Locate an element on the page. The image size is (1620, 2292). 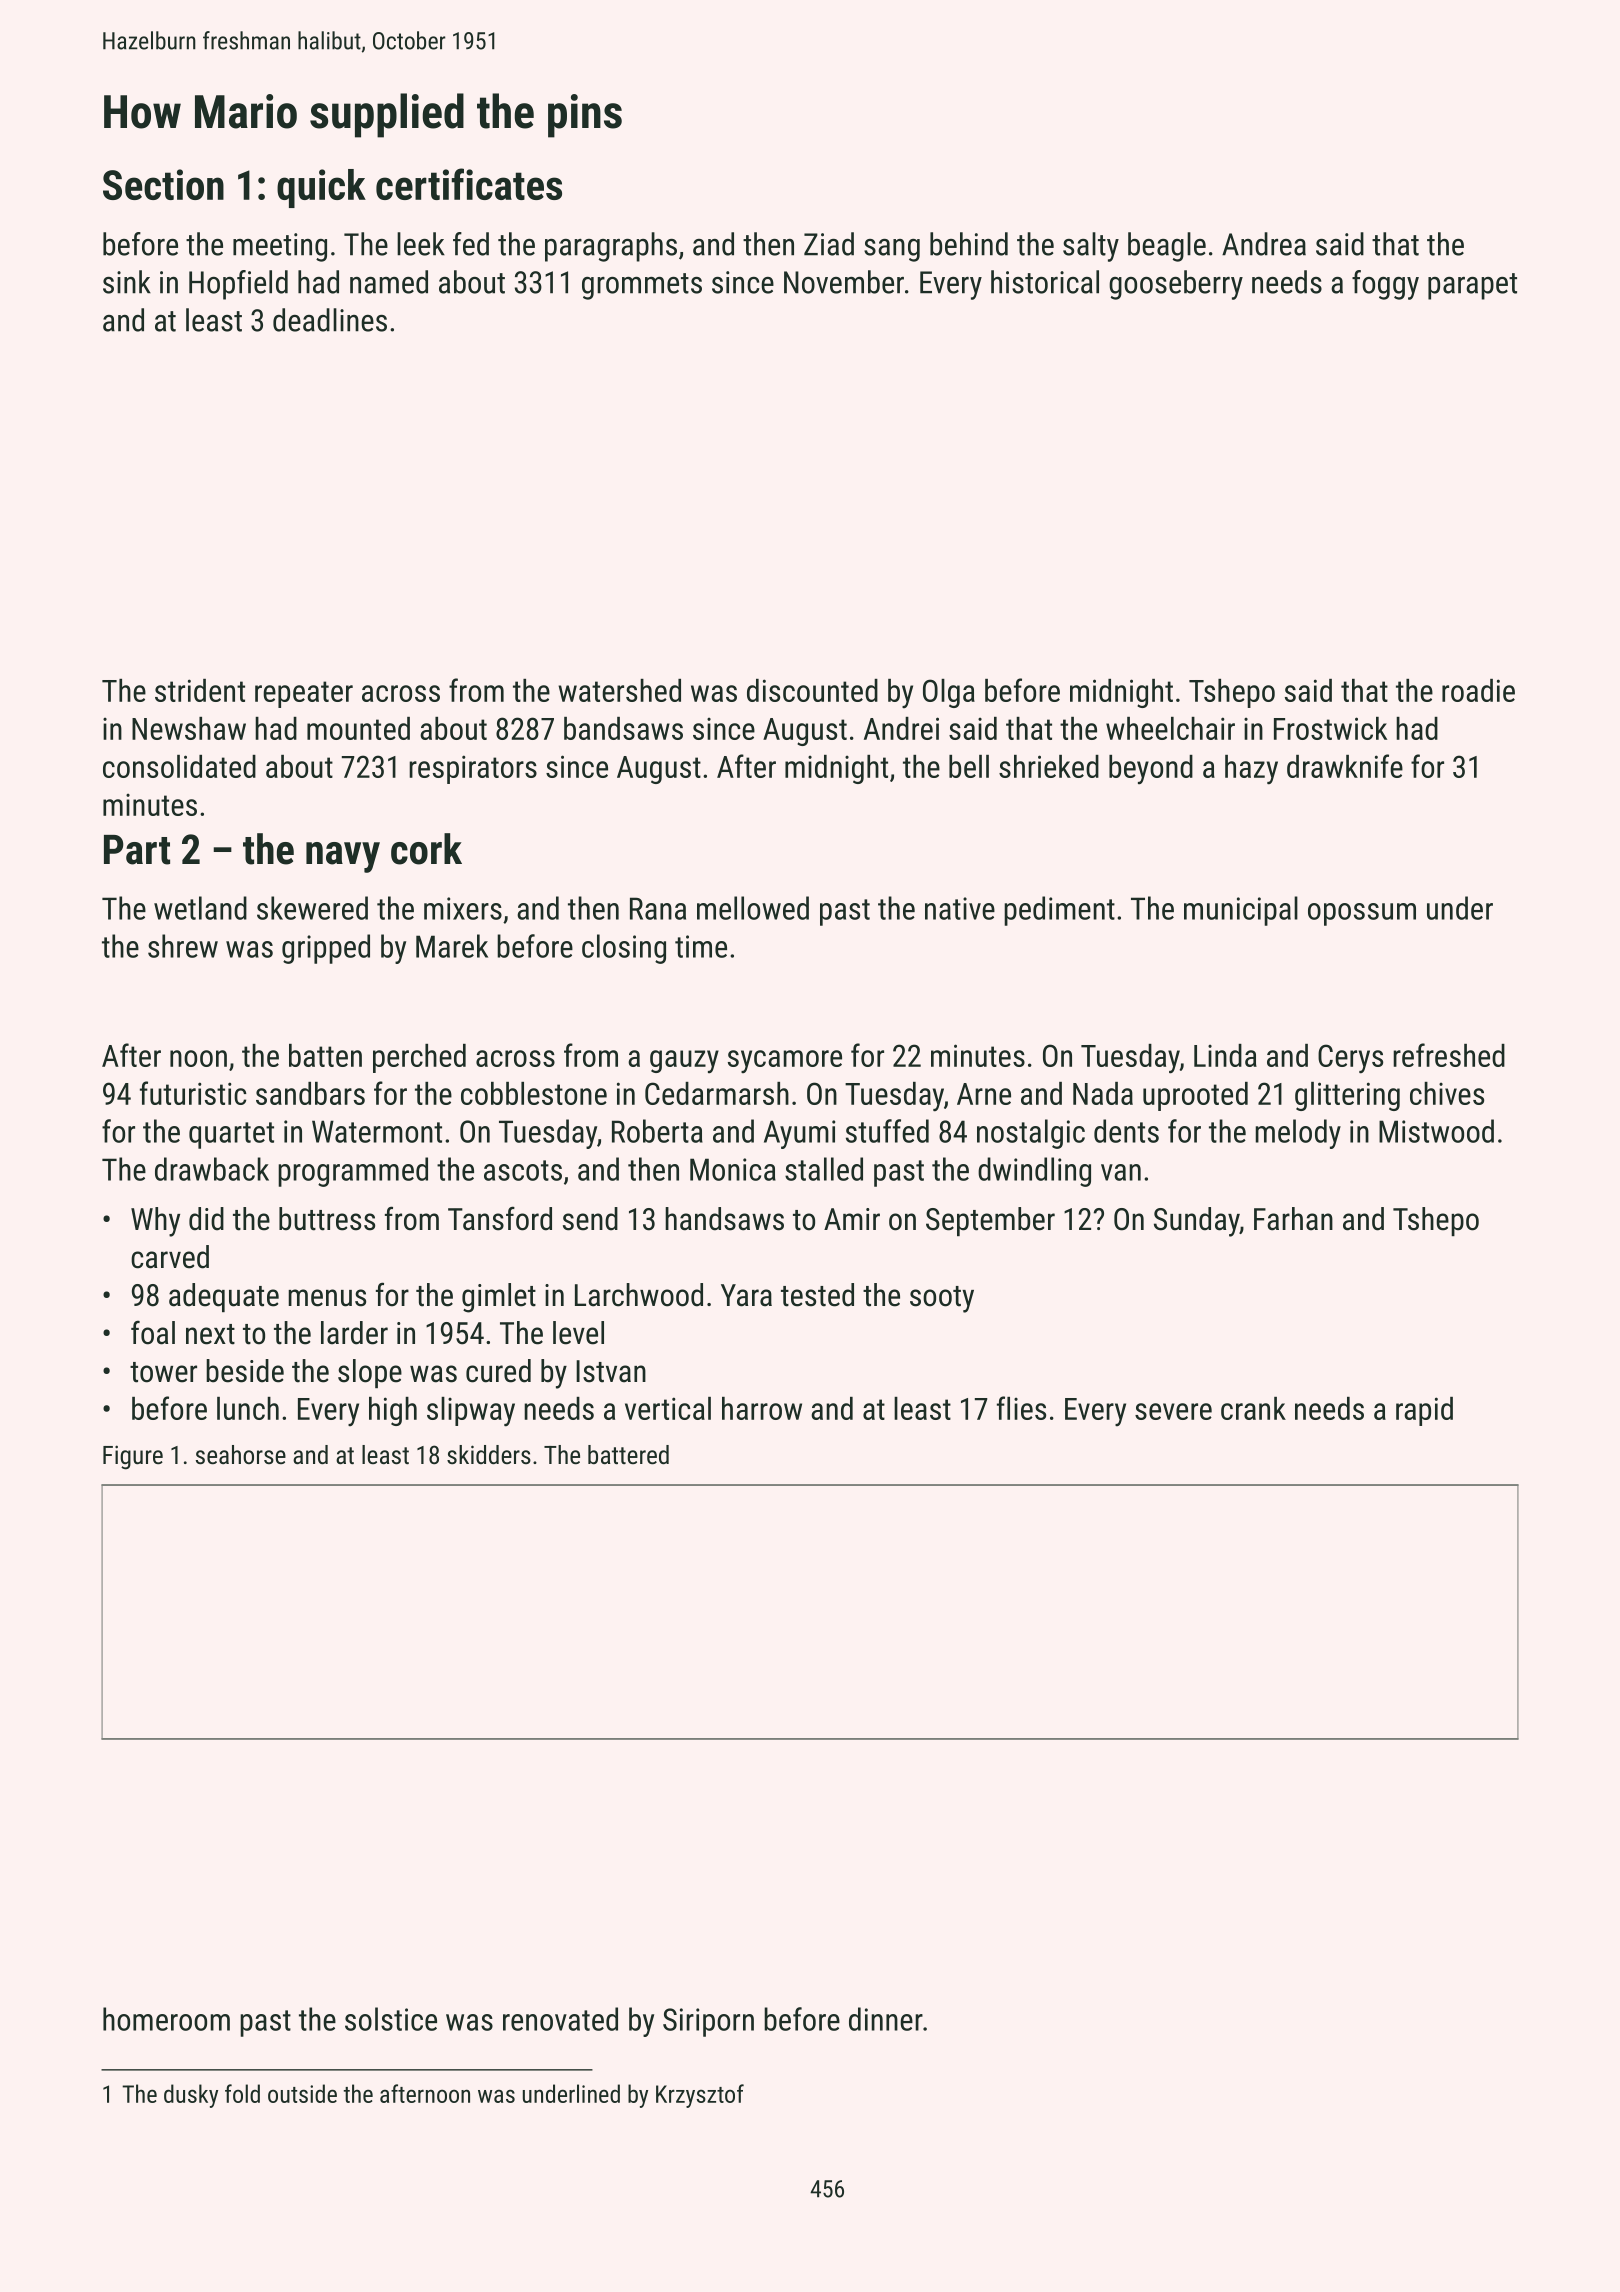
deadlines is located at coordinates (330, 320).
